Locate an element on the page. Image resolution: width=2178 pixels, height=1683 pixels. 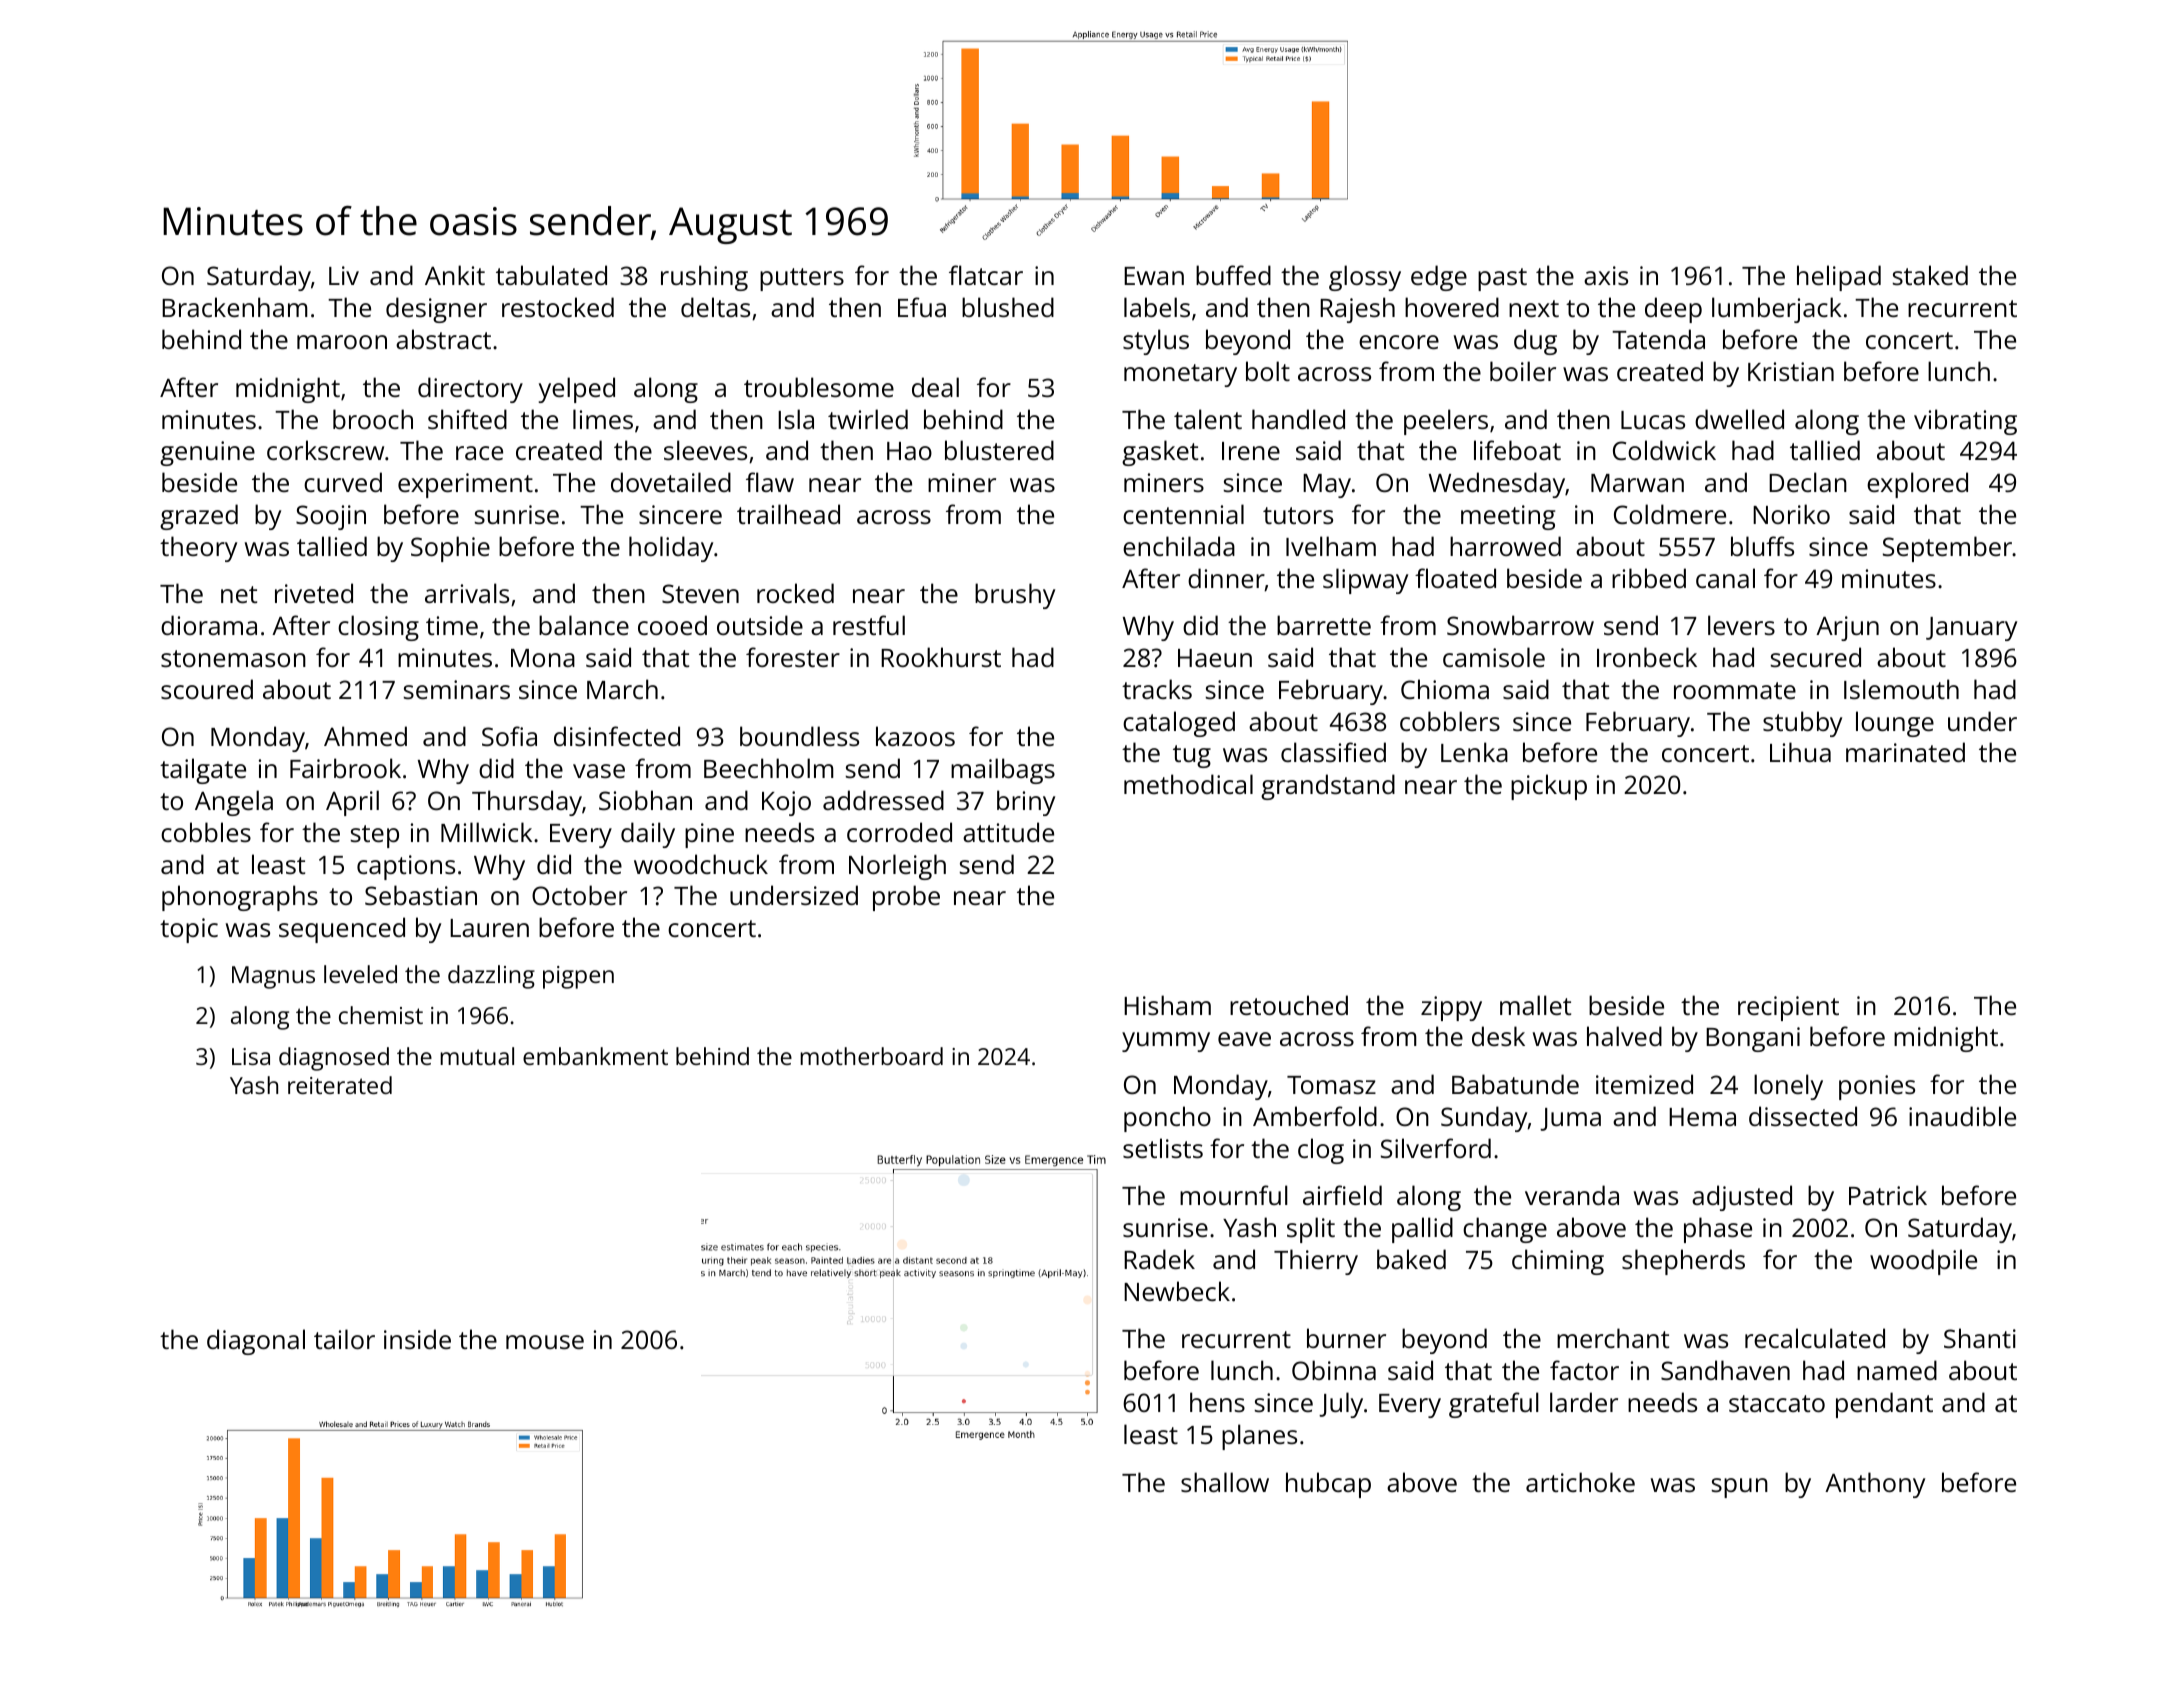
explored is located at coordinates (1917, 485).
